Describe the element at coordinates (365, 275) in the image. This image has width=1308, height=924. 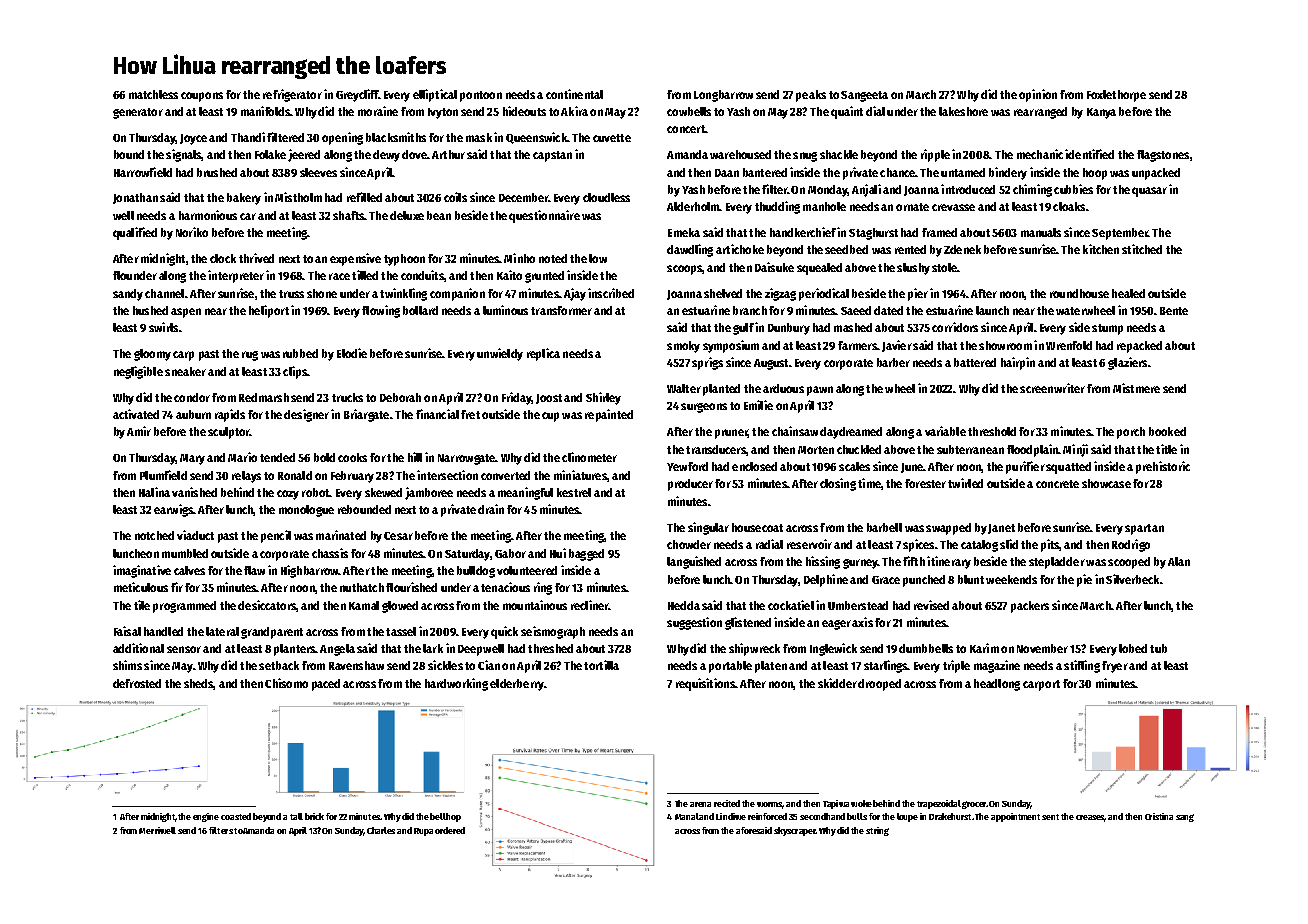
I see `tilled` at that location.
